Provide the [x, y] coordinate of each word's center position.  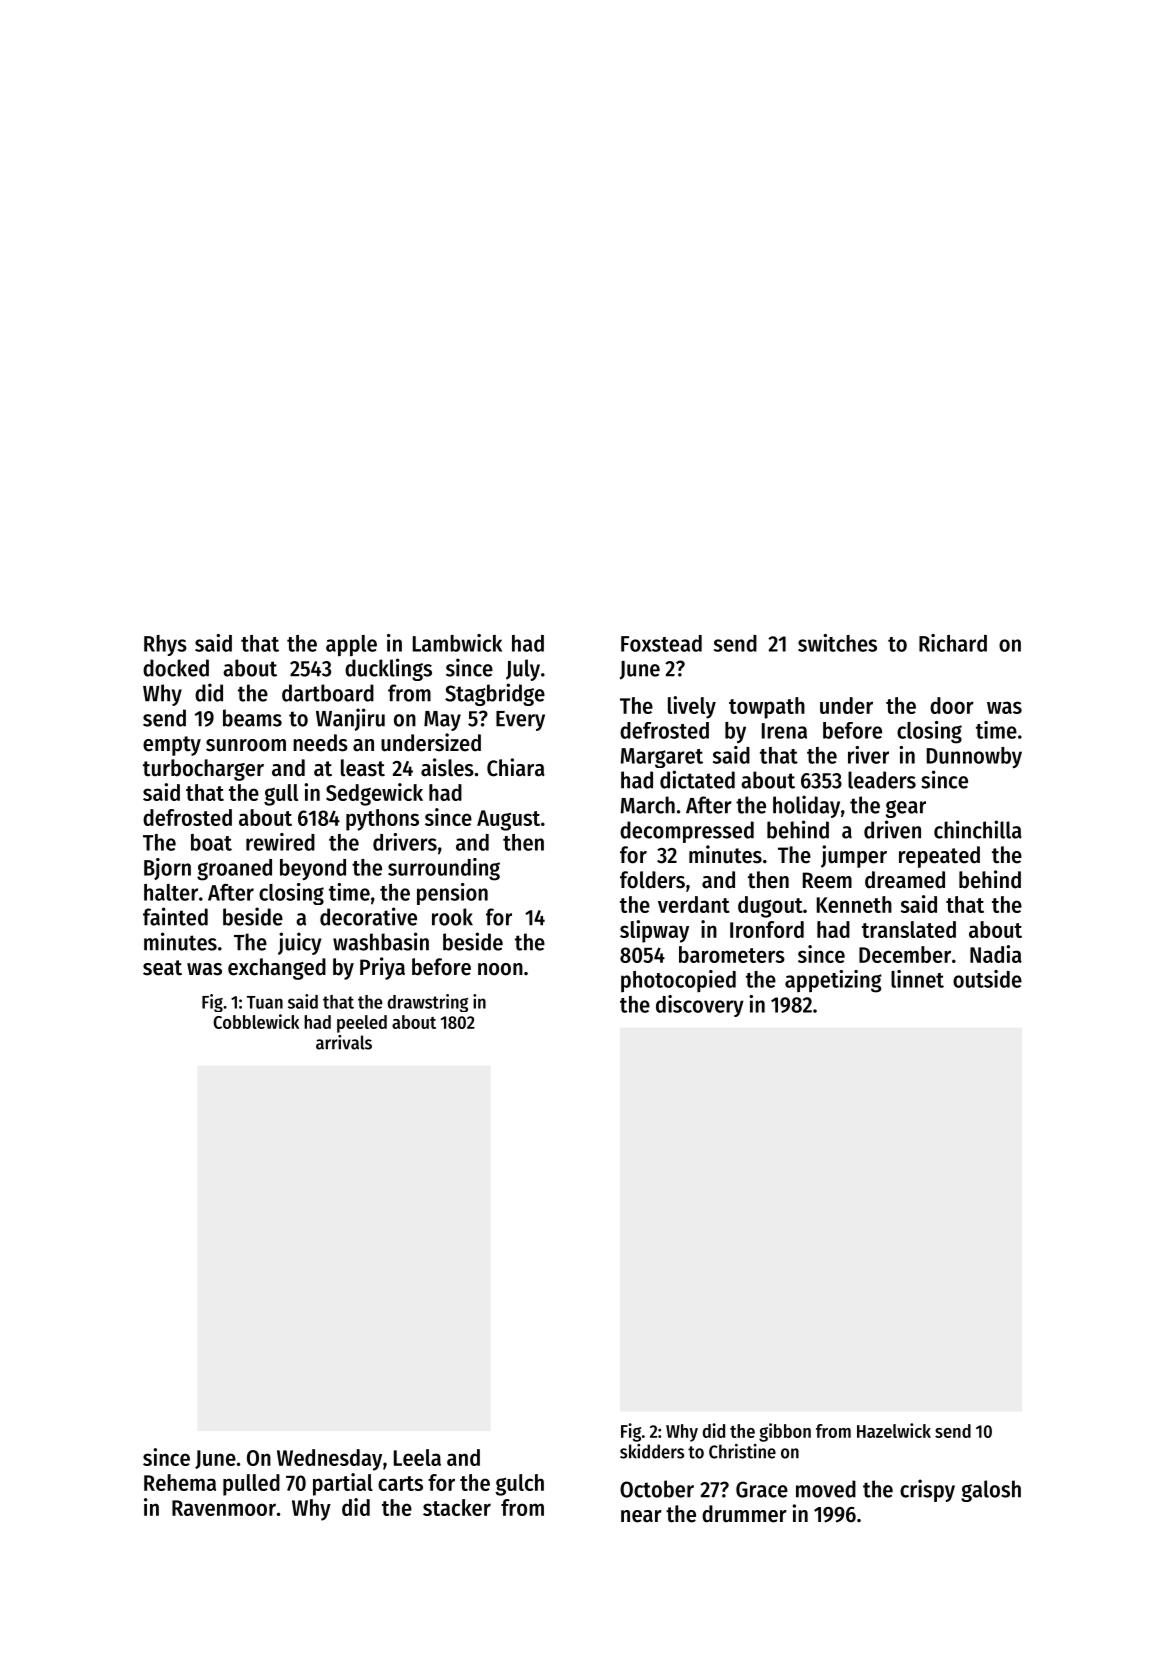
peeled [362, 1024]
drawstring [428, 1003]
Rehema [180, 1482]
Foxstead [661, 643]
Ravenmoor [224, 1508]
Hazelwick [894, 1430]
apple [351, 646]
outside [987, 979]
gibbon [785, 1432]
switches [837, 643]
